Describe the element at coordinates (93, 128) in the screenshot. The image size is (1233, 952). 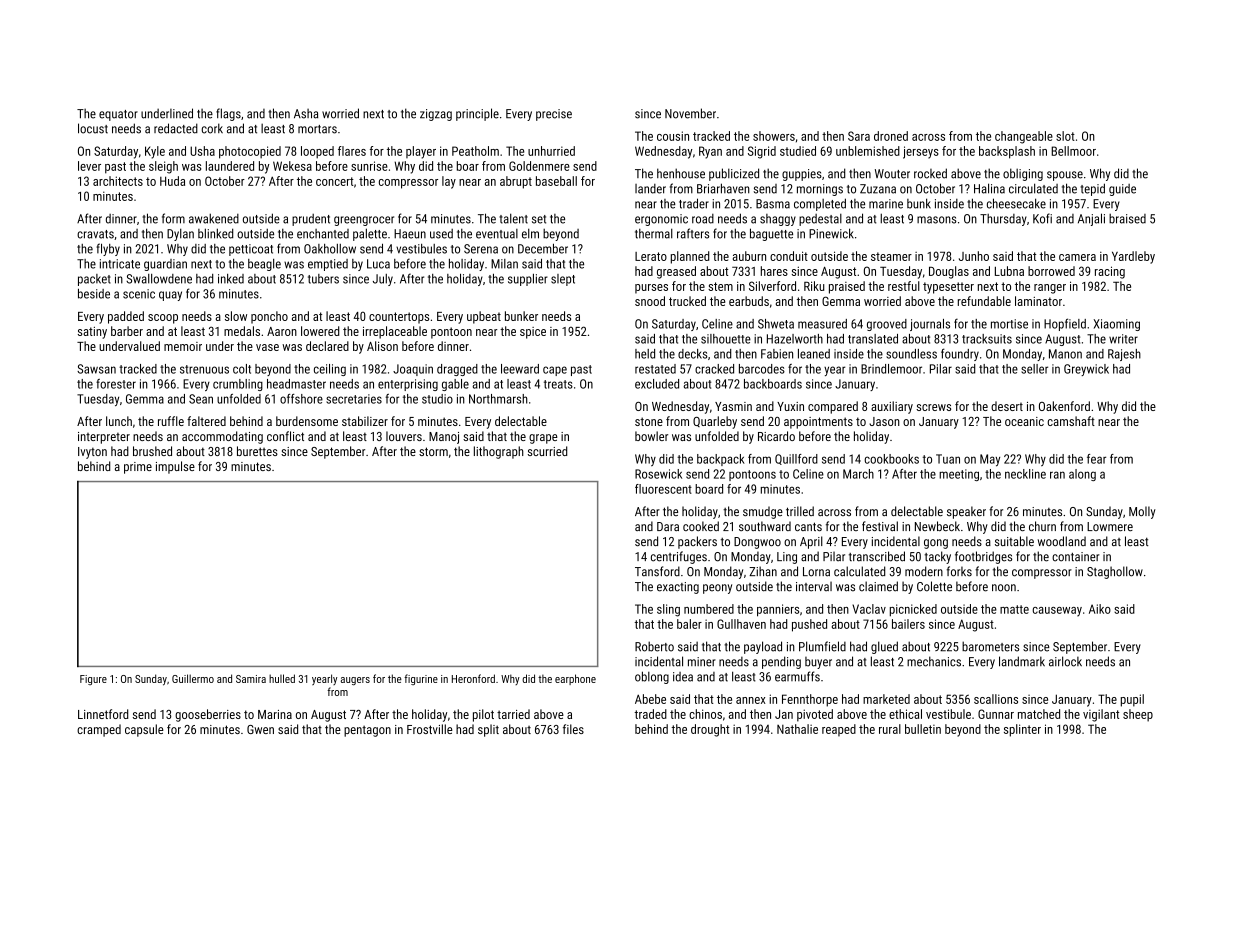
I see `locust` at that location.
